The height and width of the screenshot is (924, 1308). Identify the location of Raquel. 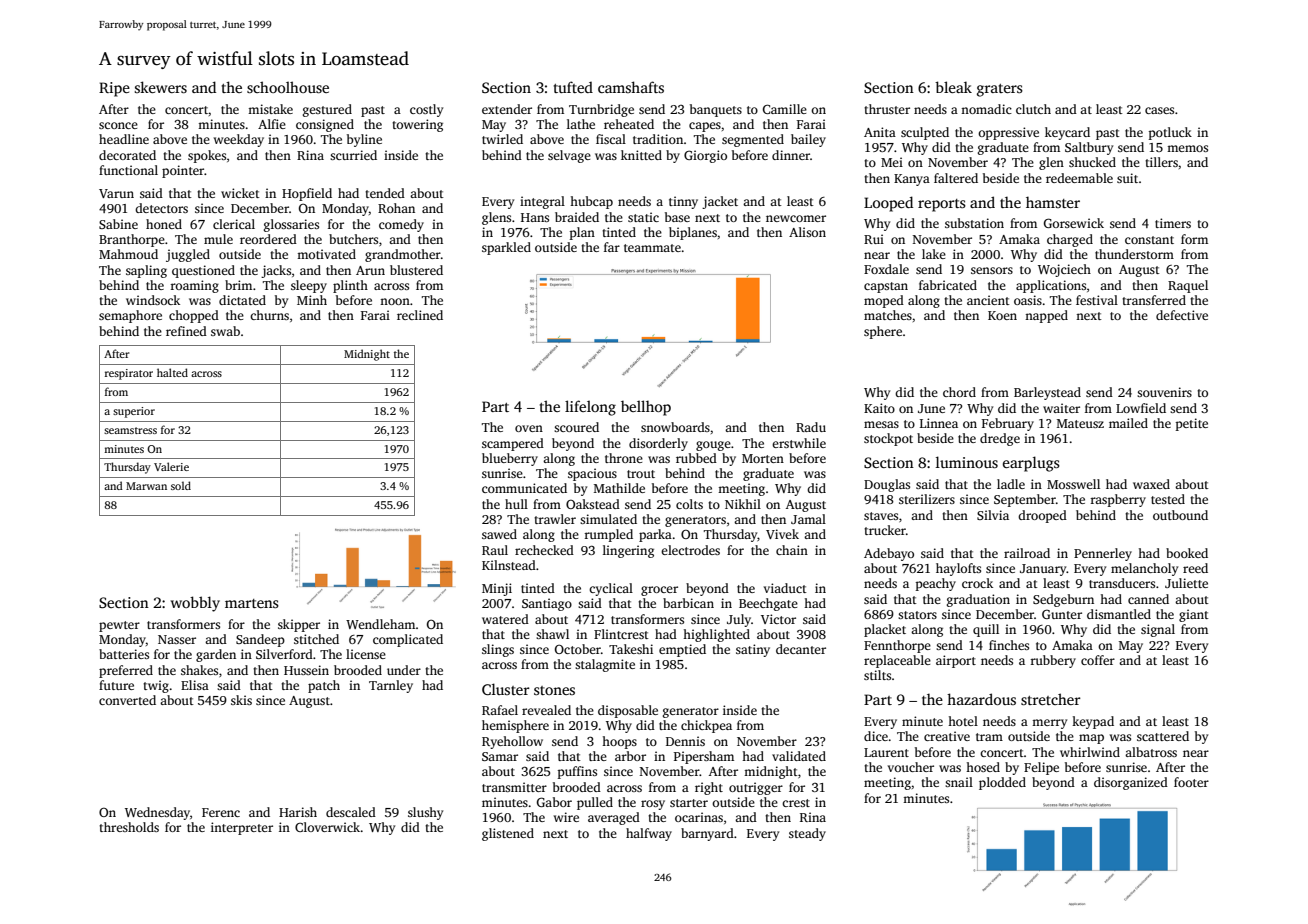
(1188, 286).
